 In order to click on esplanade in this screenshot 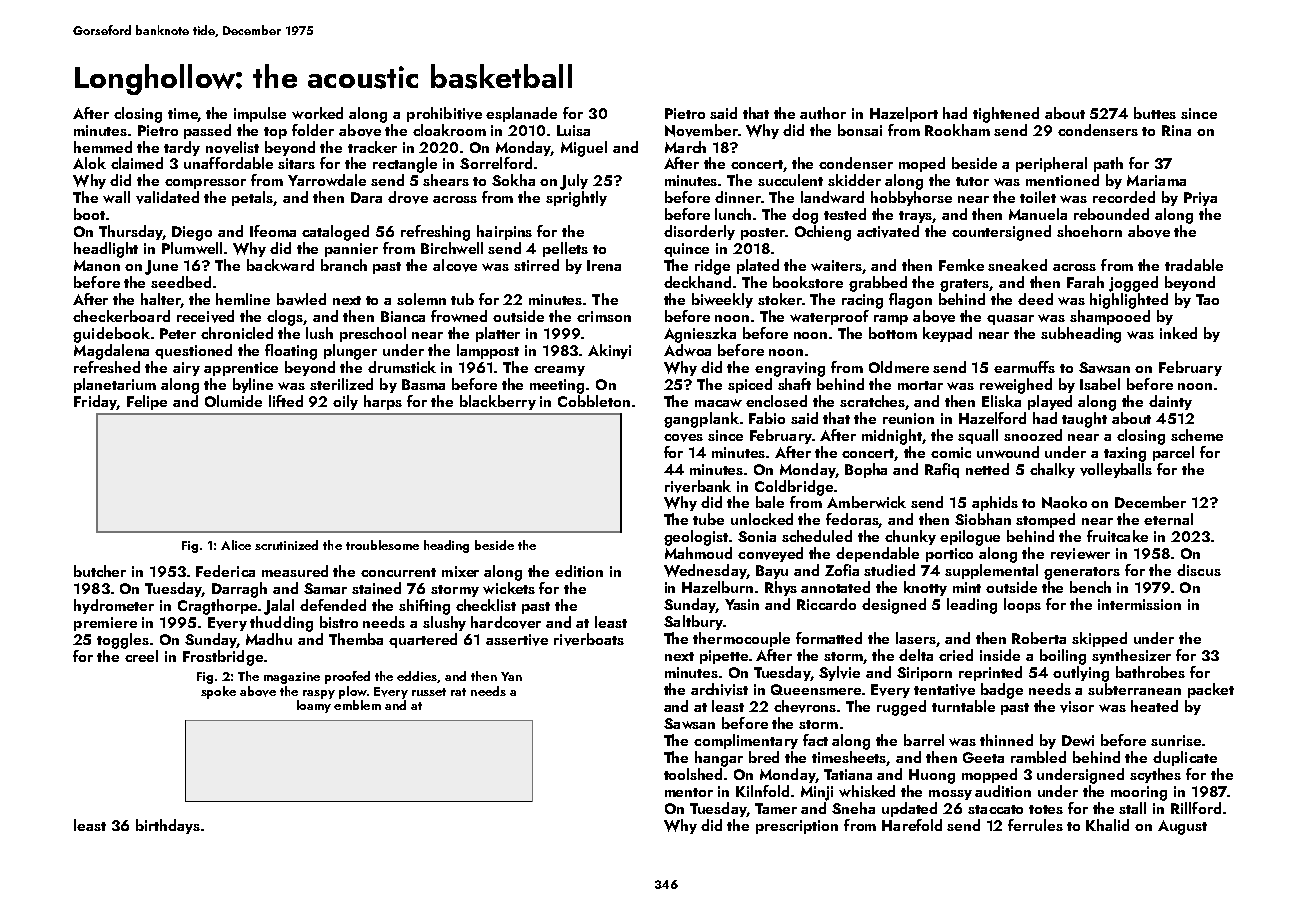, I will do `click(521, 114)`.
